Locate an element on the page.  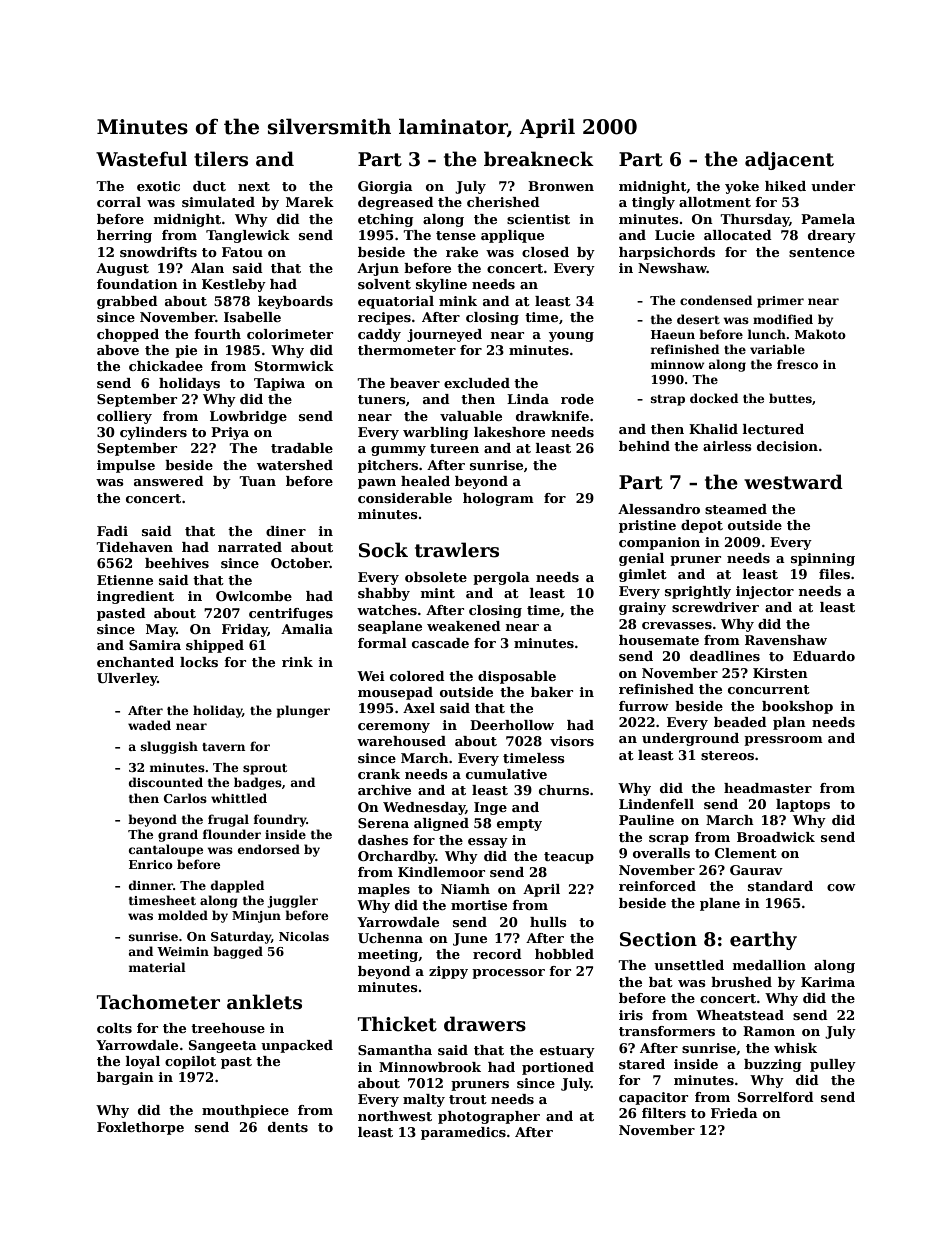
Arjun is located at coordinates (378, 269).
